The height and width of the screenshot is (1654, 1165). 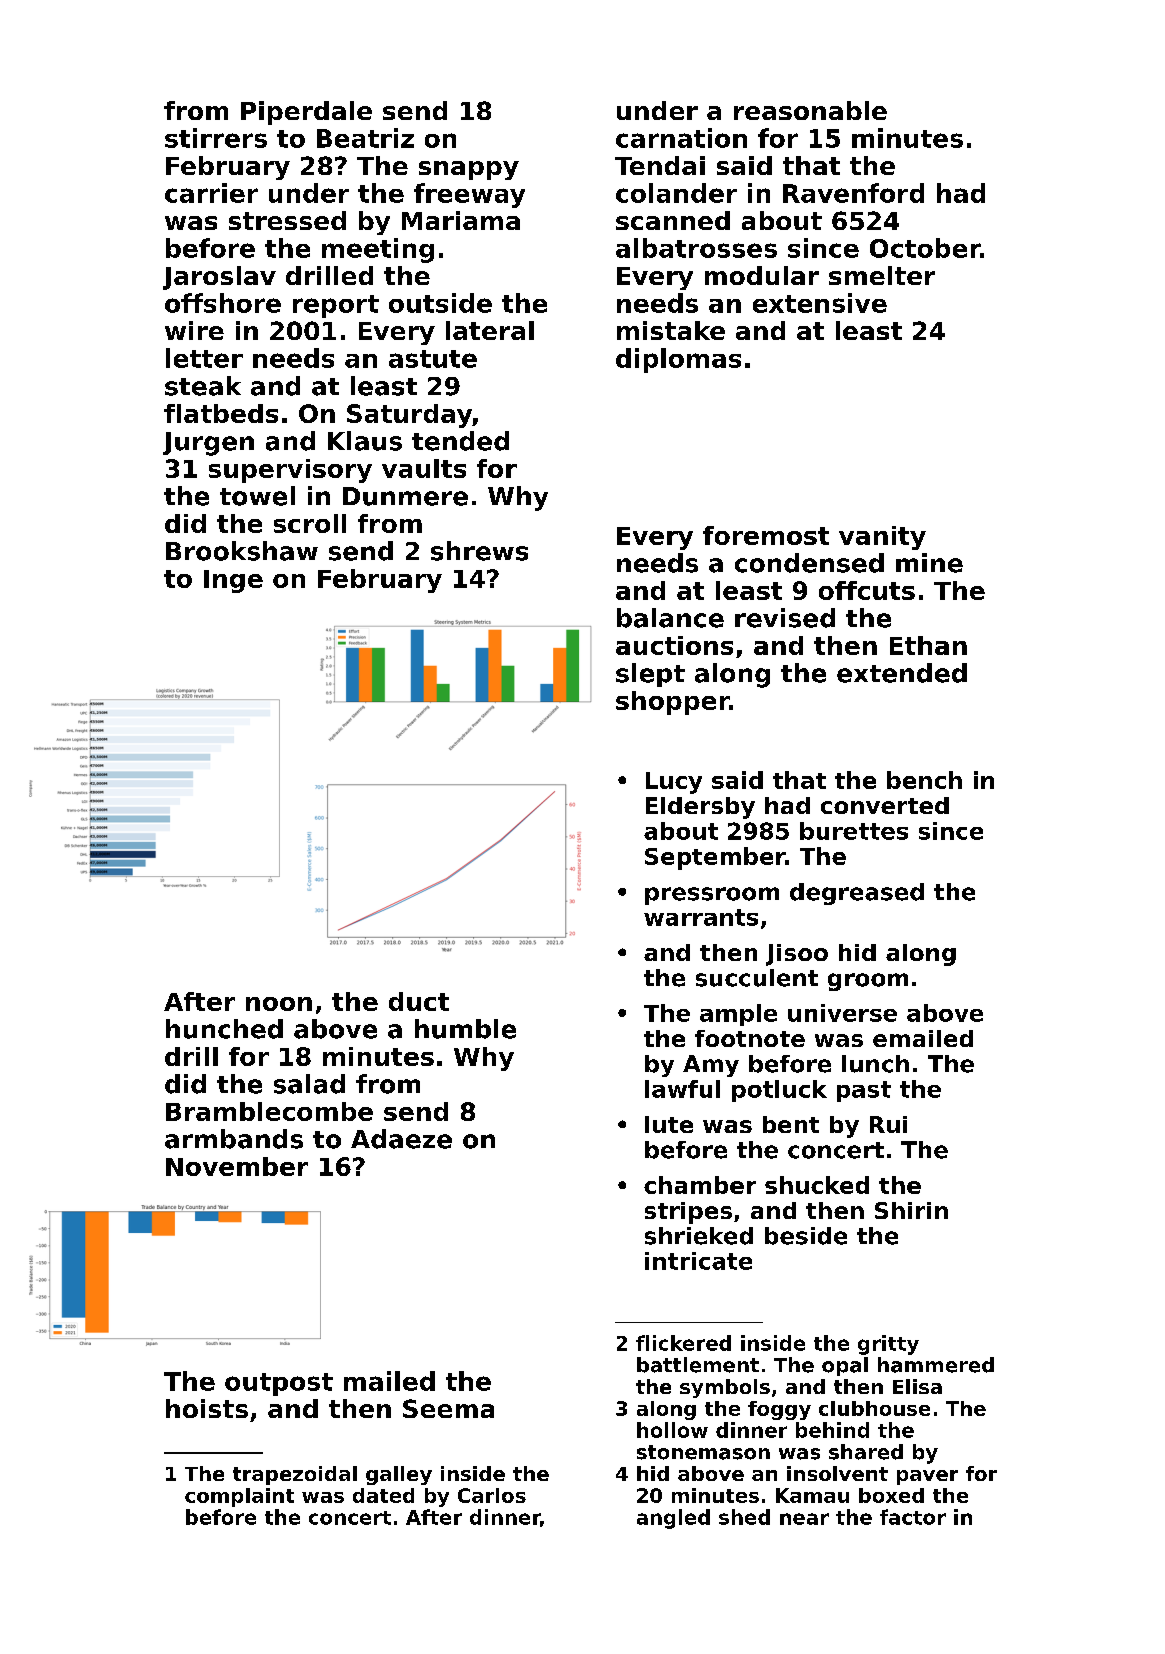 I want to click on Bramblecombe, so click(x=269, y=1111).
